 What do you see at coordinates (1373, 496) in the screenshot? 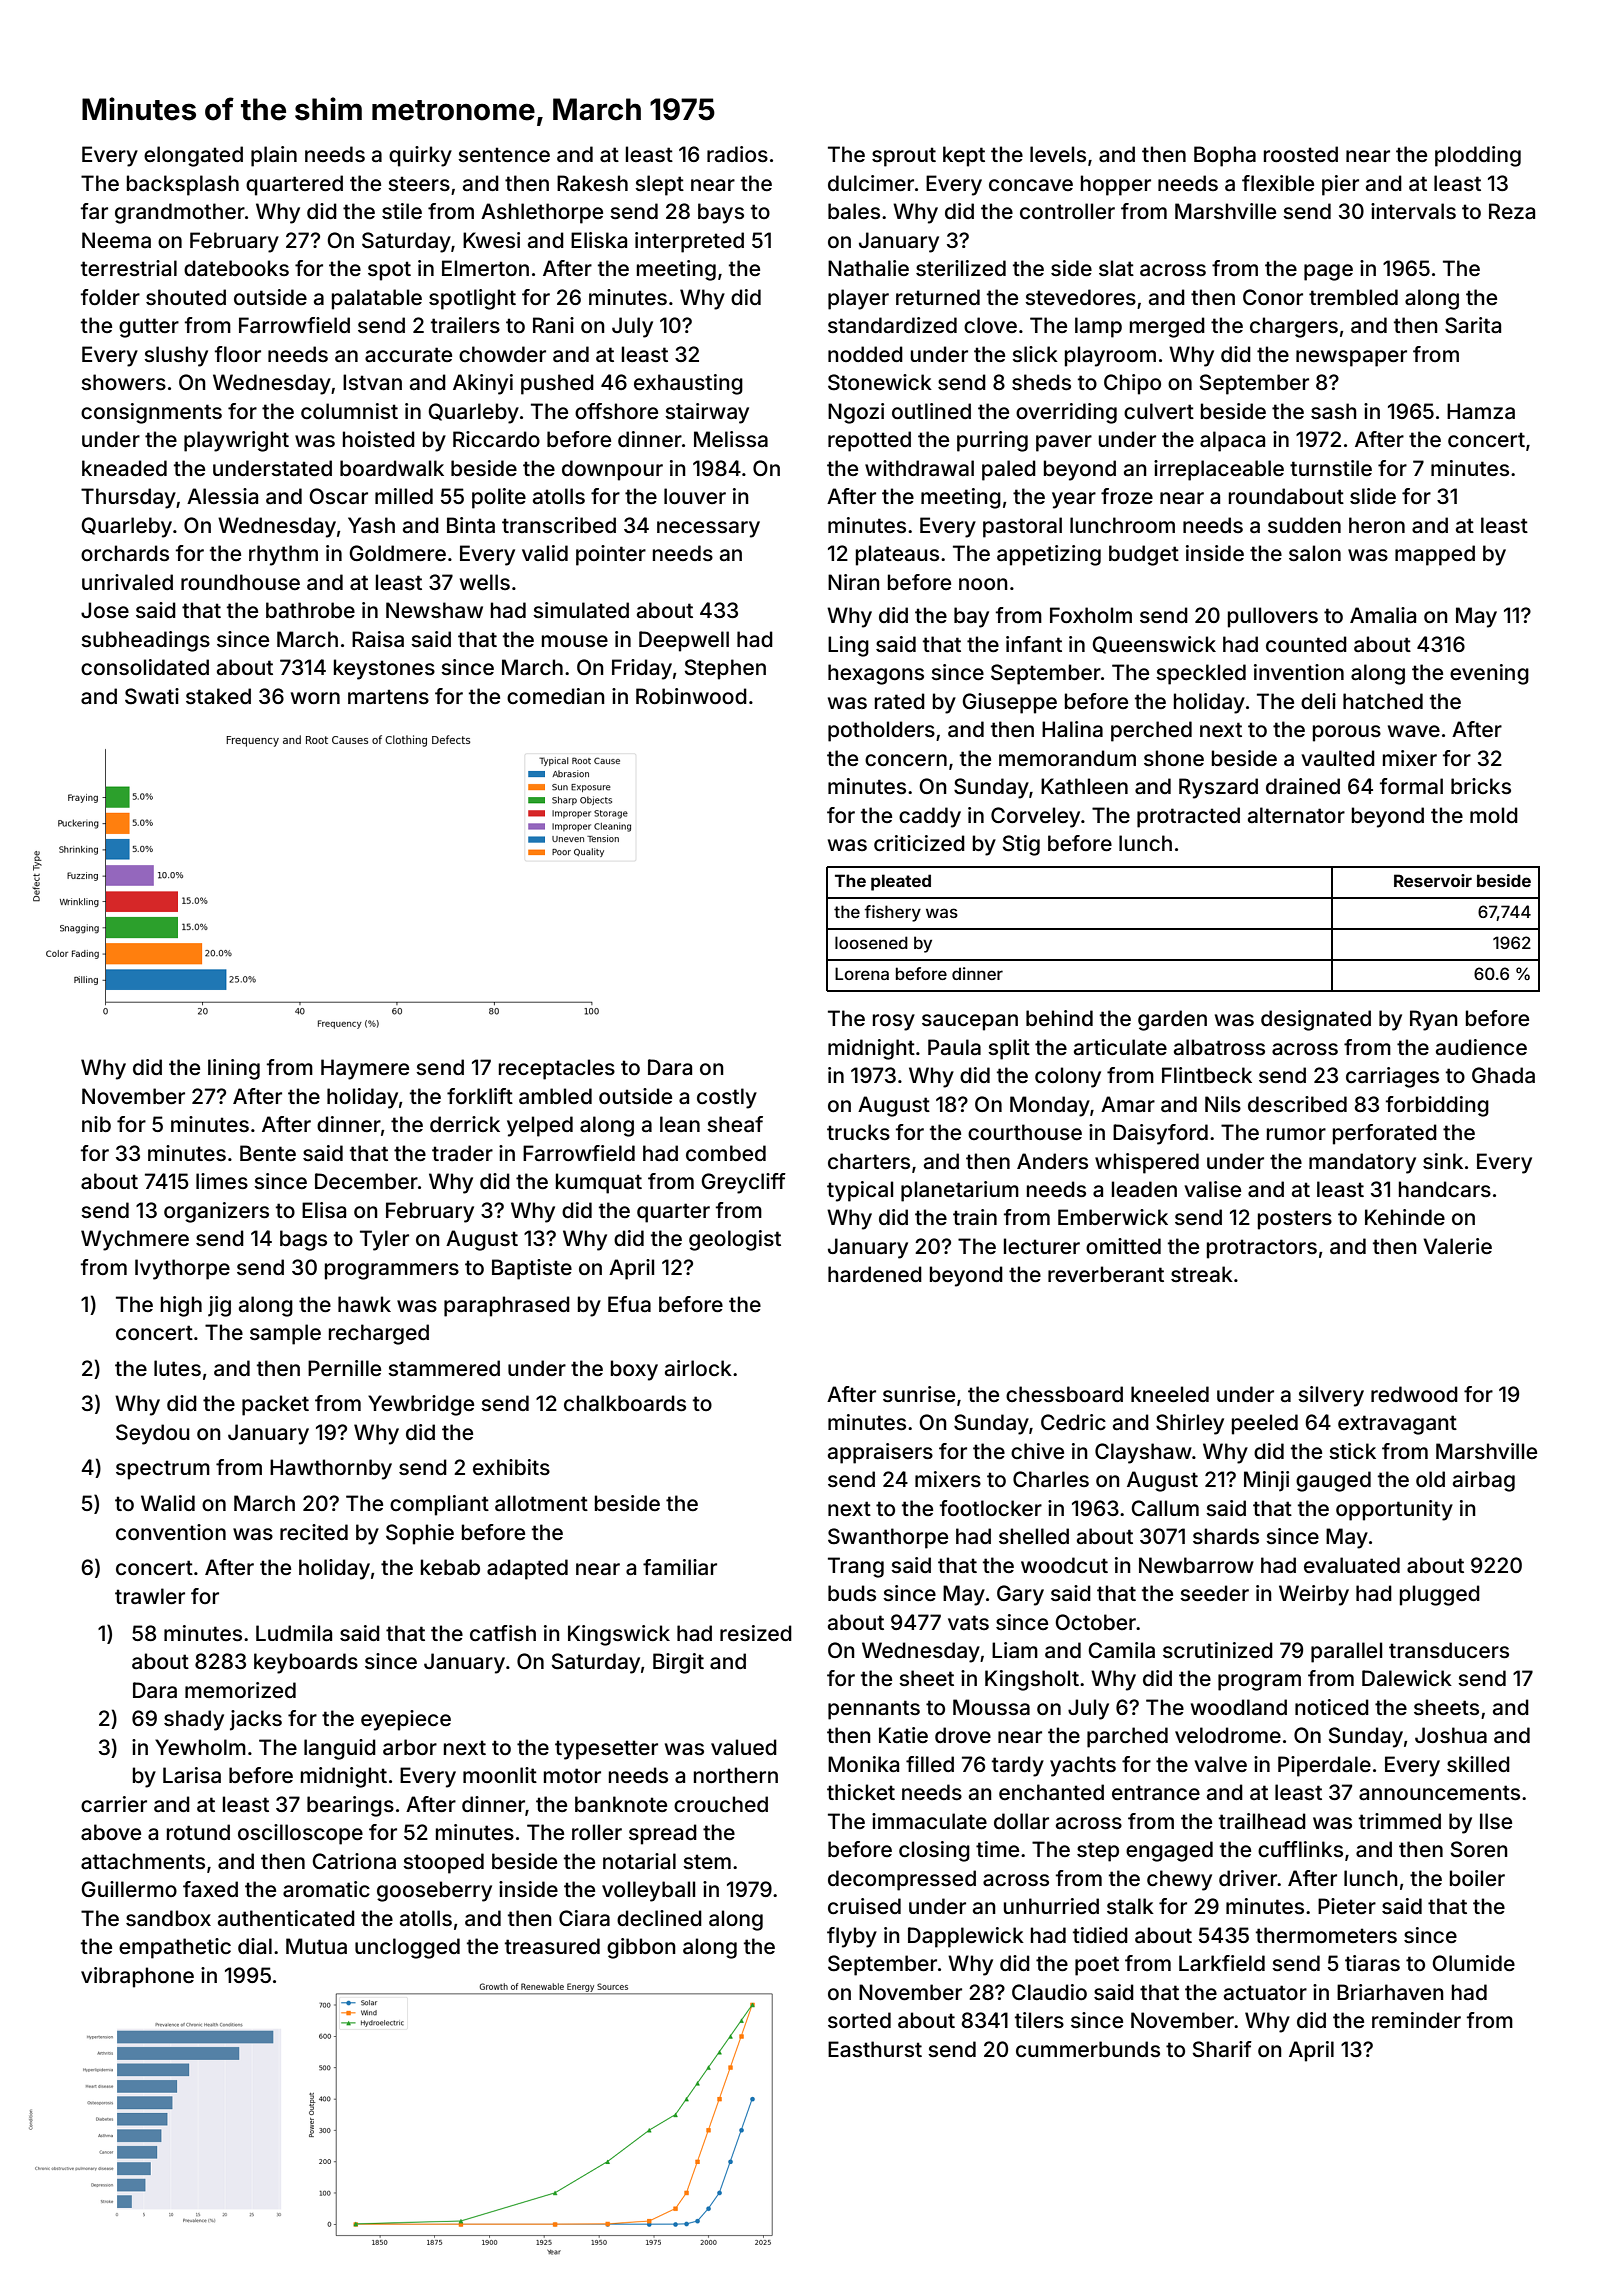
I see `slide` at bounding box center [1373, 496].
